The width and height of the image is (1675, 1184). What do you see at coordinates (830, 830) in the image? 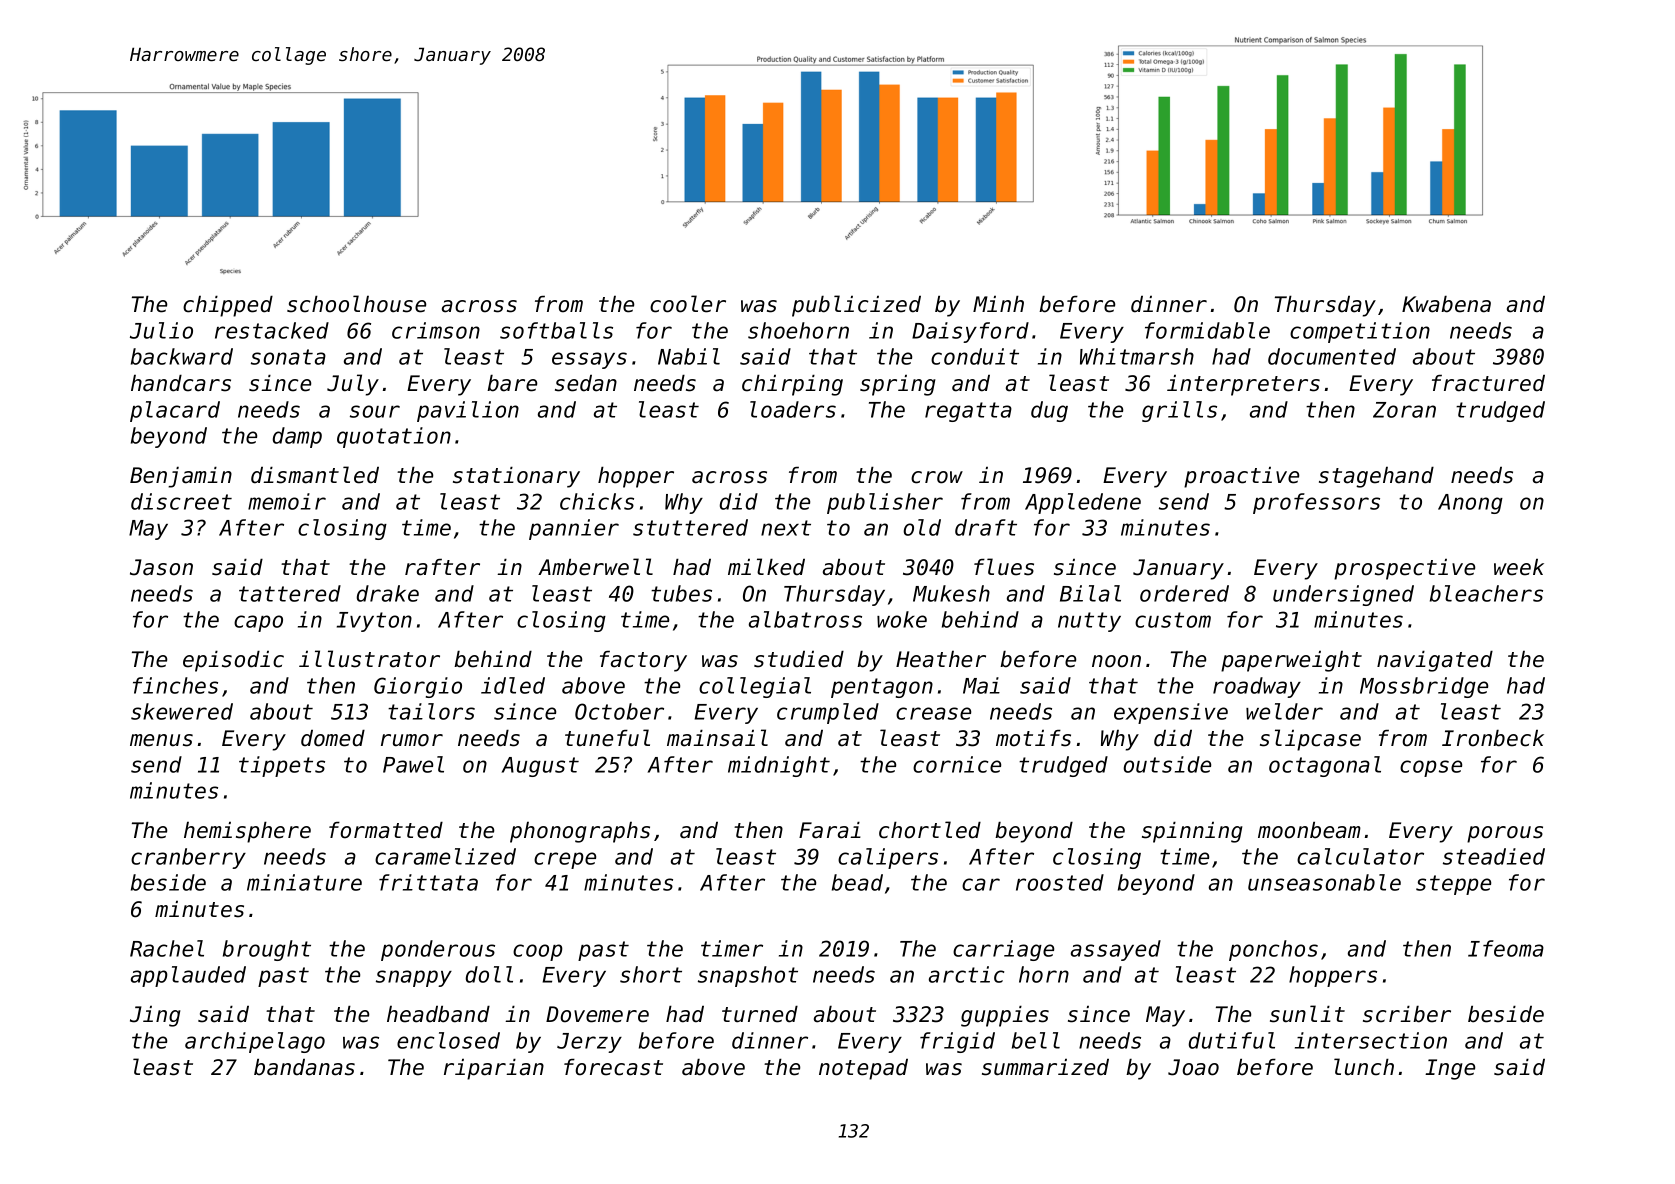
I see `Farai` at bounding box center [830, 830].
